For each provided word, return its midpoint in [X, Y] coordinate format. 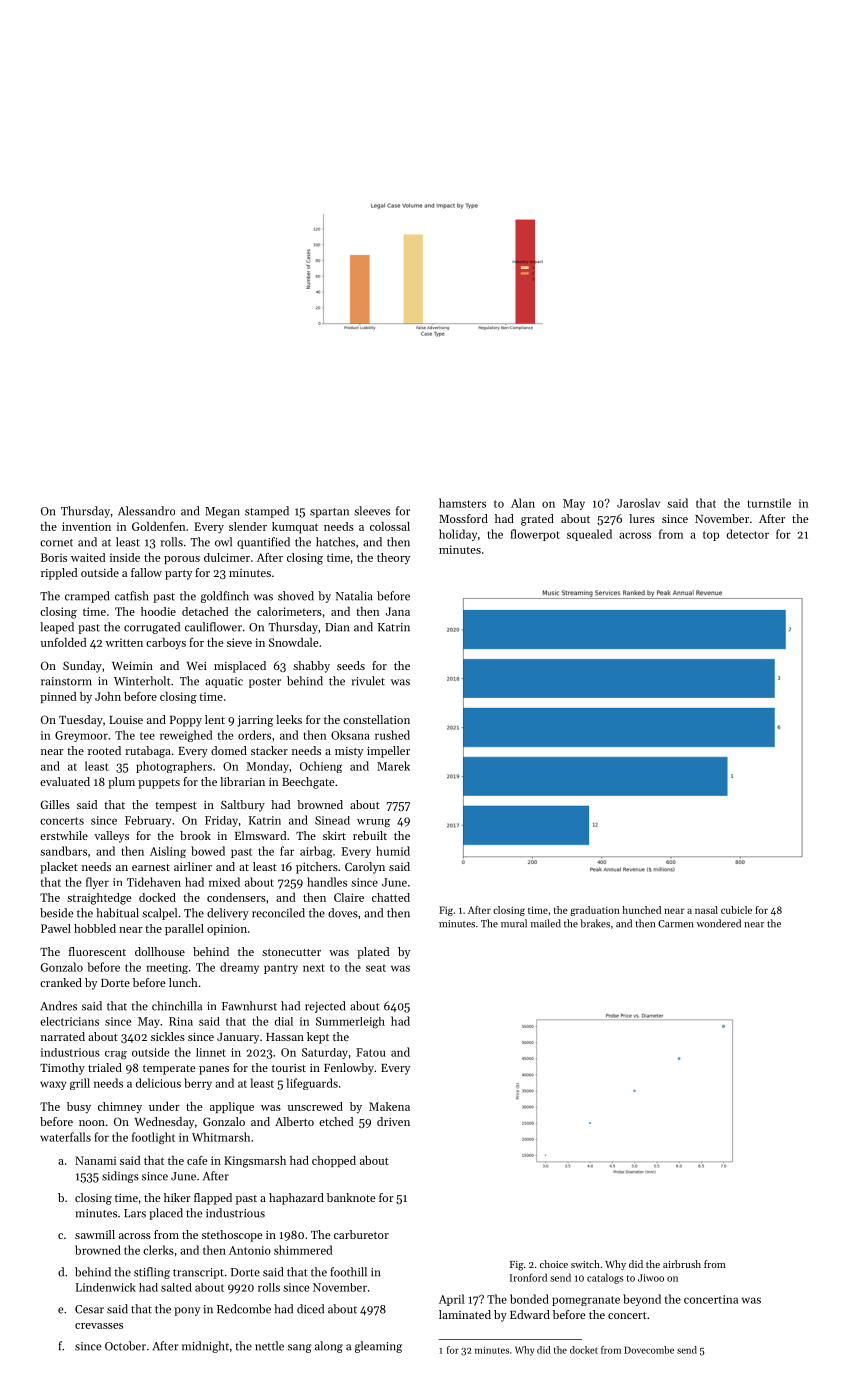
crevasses [99, 1326]
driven [393, 1121]
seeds [351, 665]
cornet [56, 543]
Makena [389, 1106]
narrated [63, 1036]
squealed [589, 535]
